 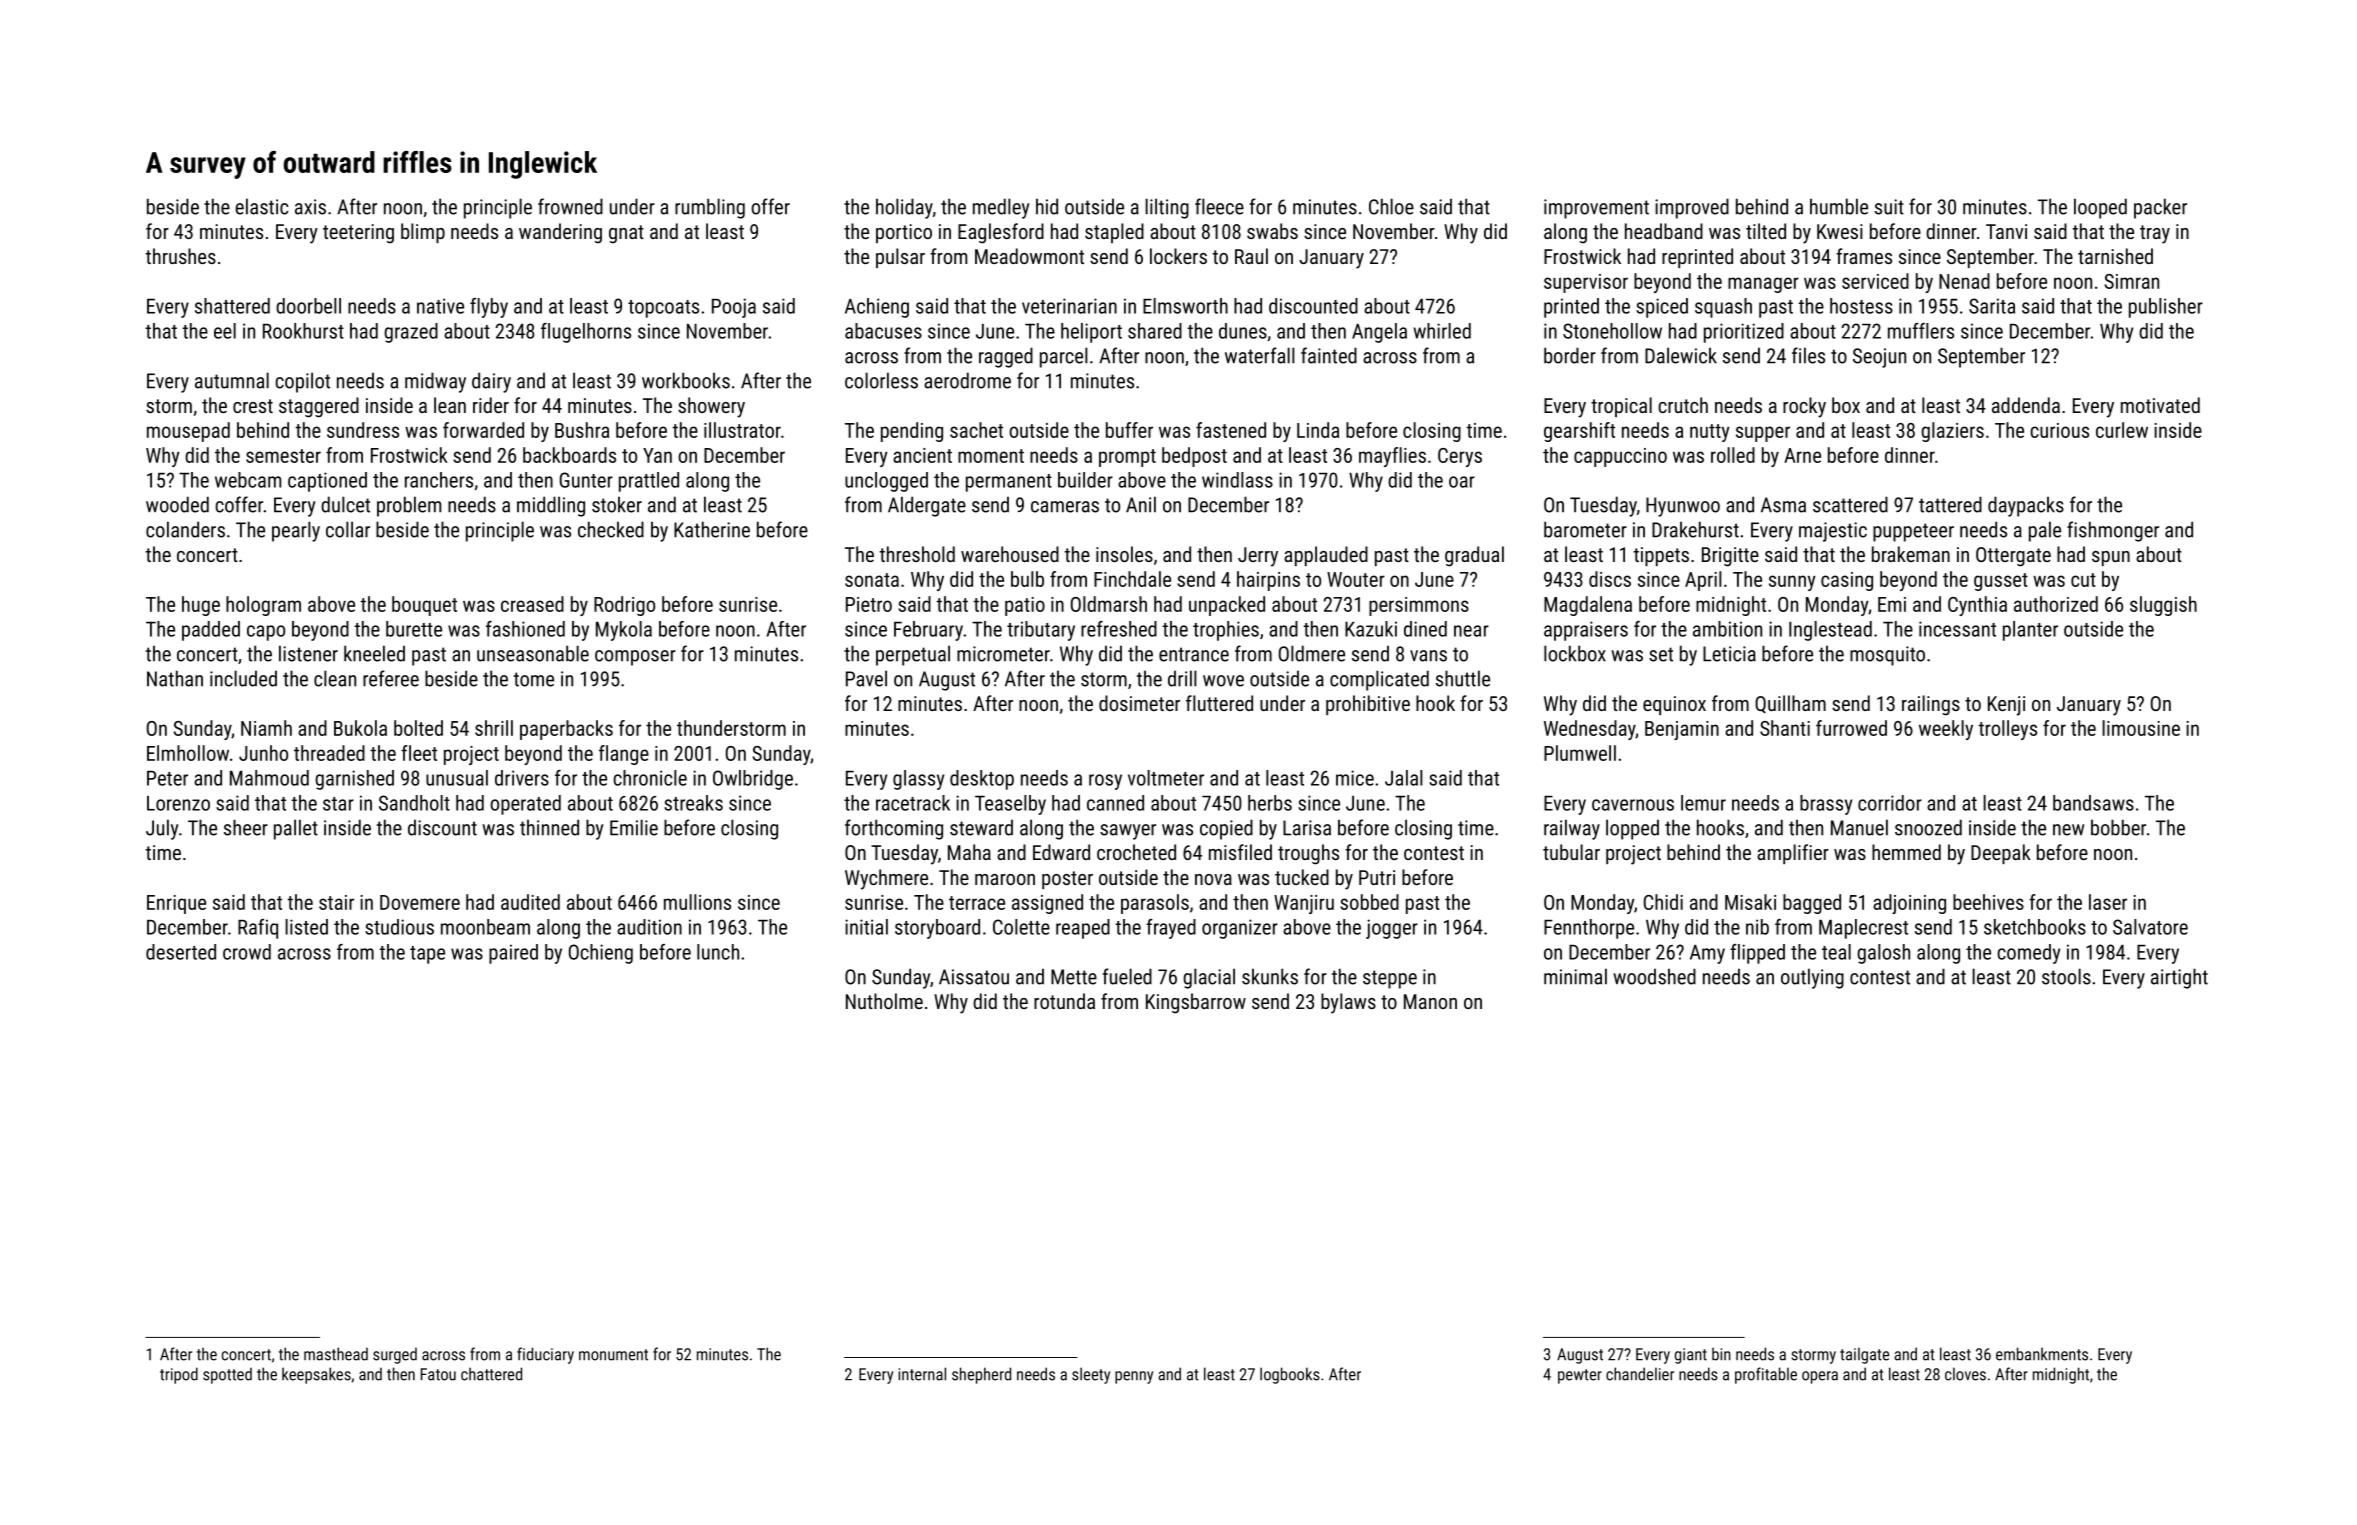 I want to click on crowd, so click(x=247, y=952).
